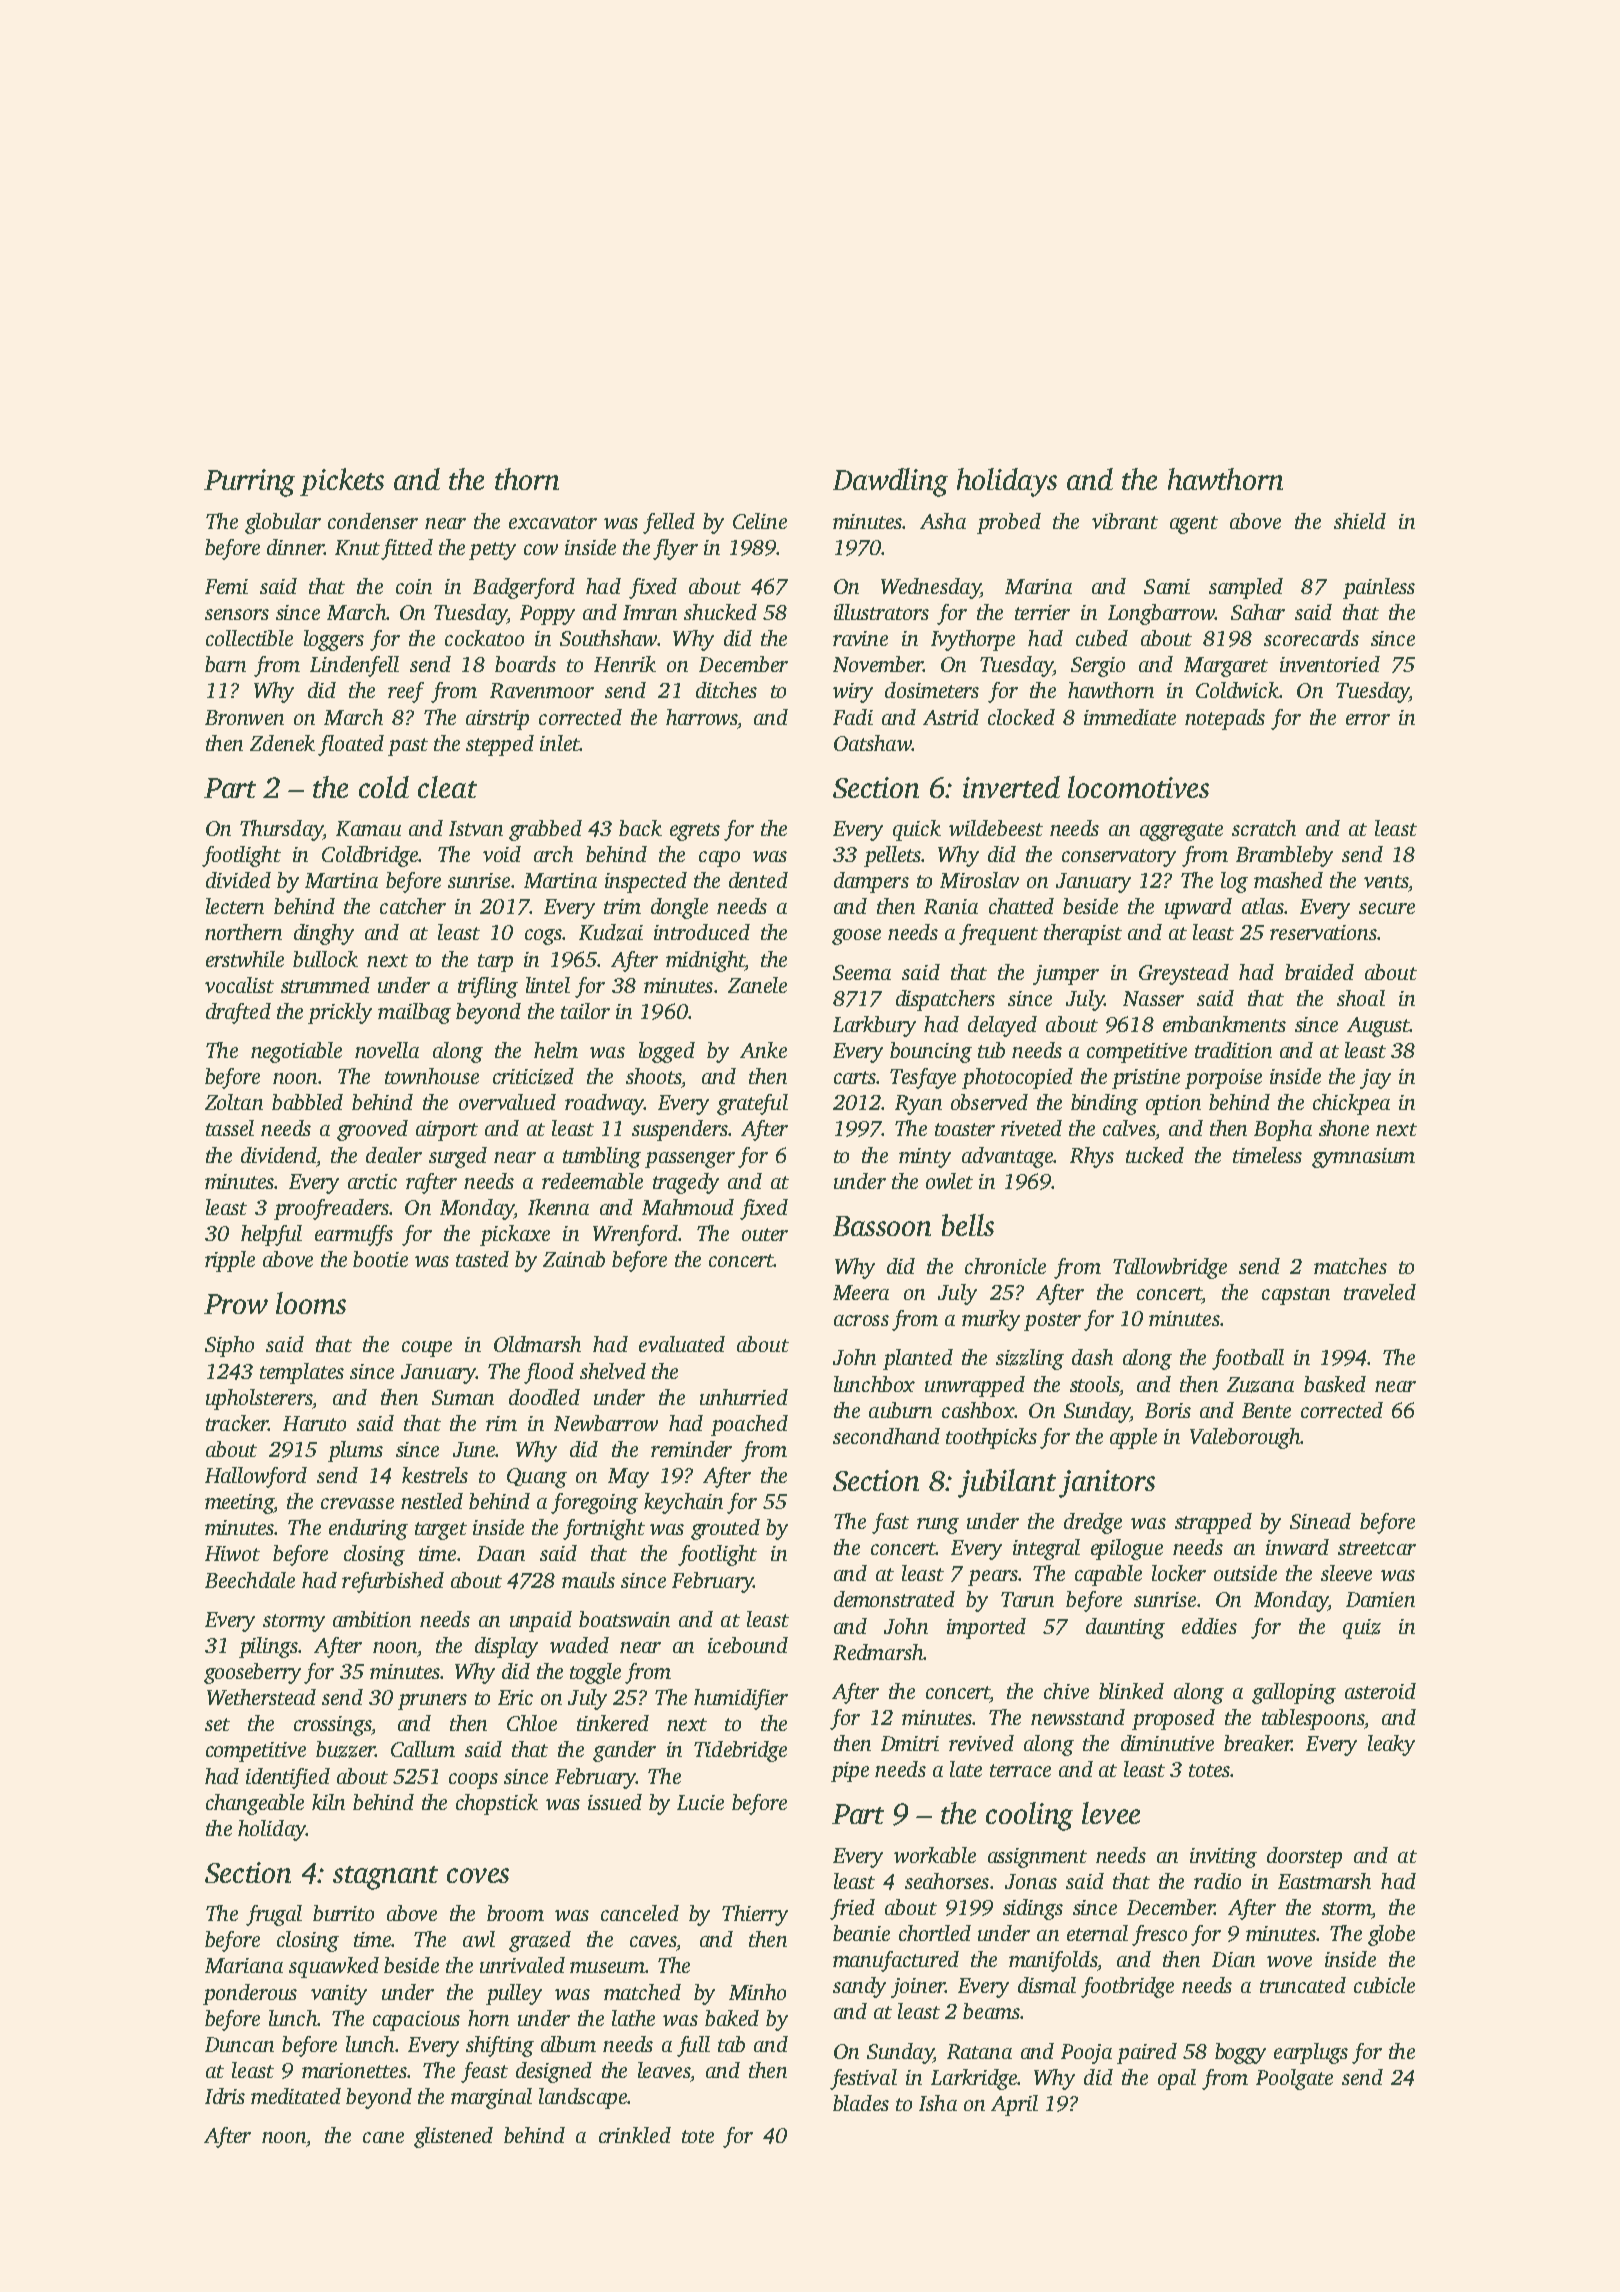  I want to click on painless, so click(1379, 588).
